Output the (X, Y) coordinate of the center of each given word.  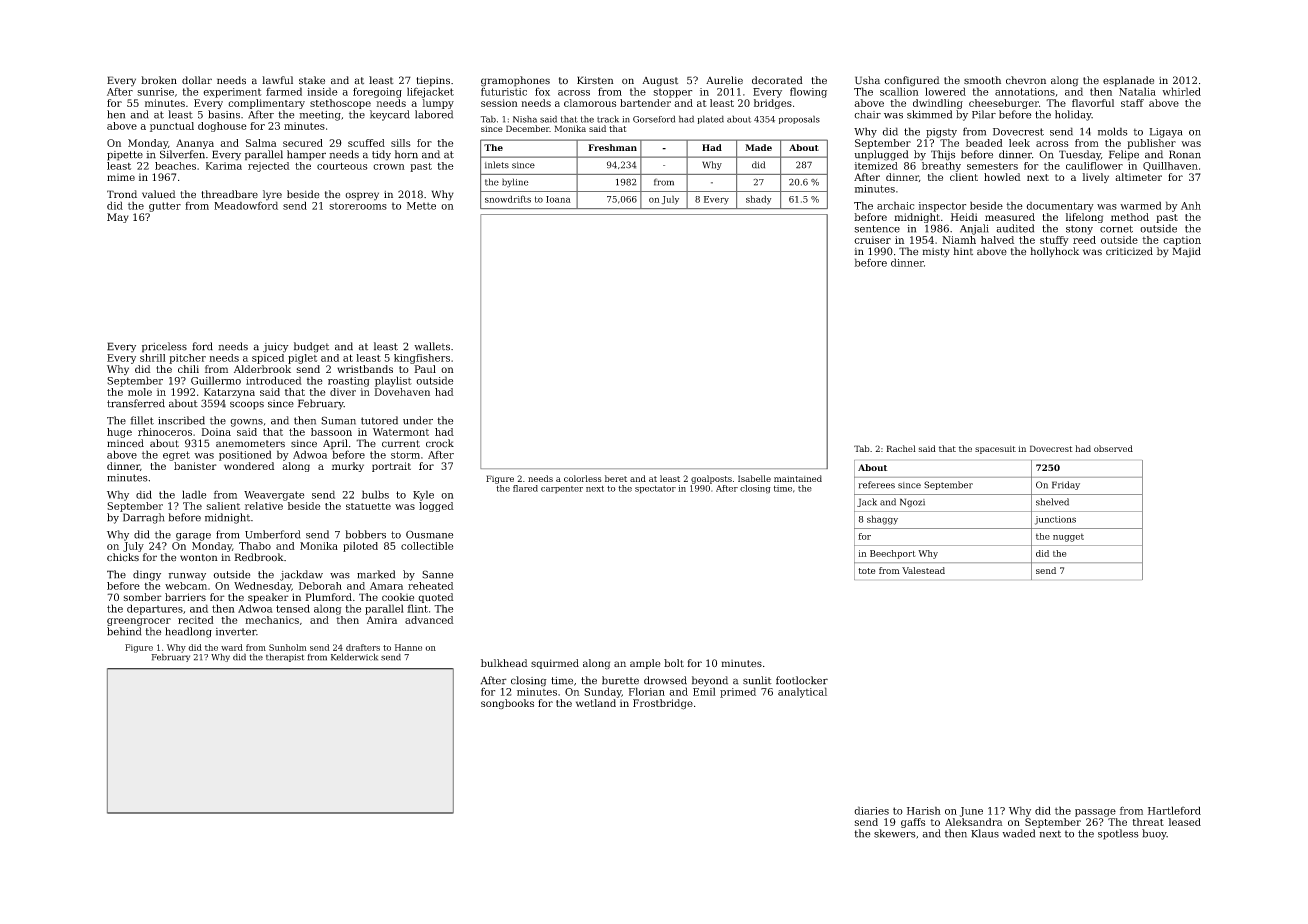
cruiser (872, 240)
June (971, 812)
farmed (284, 91)
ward (232, 647)
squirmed (555, 664)
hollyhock (1054, 252)
